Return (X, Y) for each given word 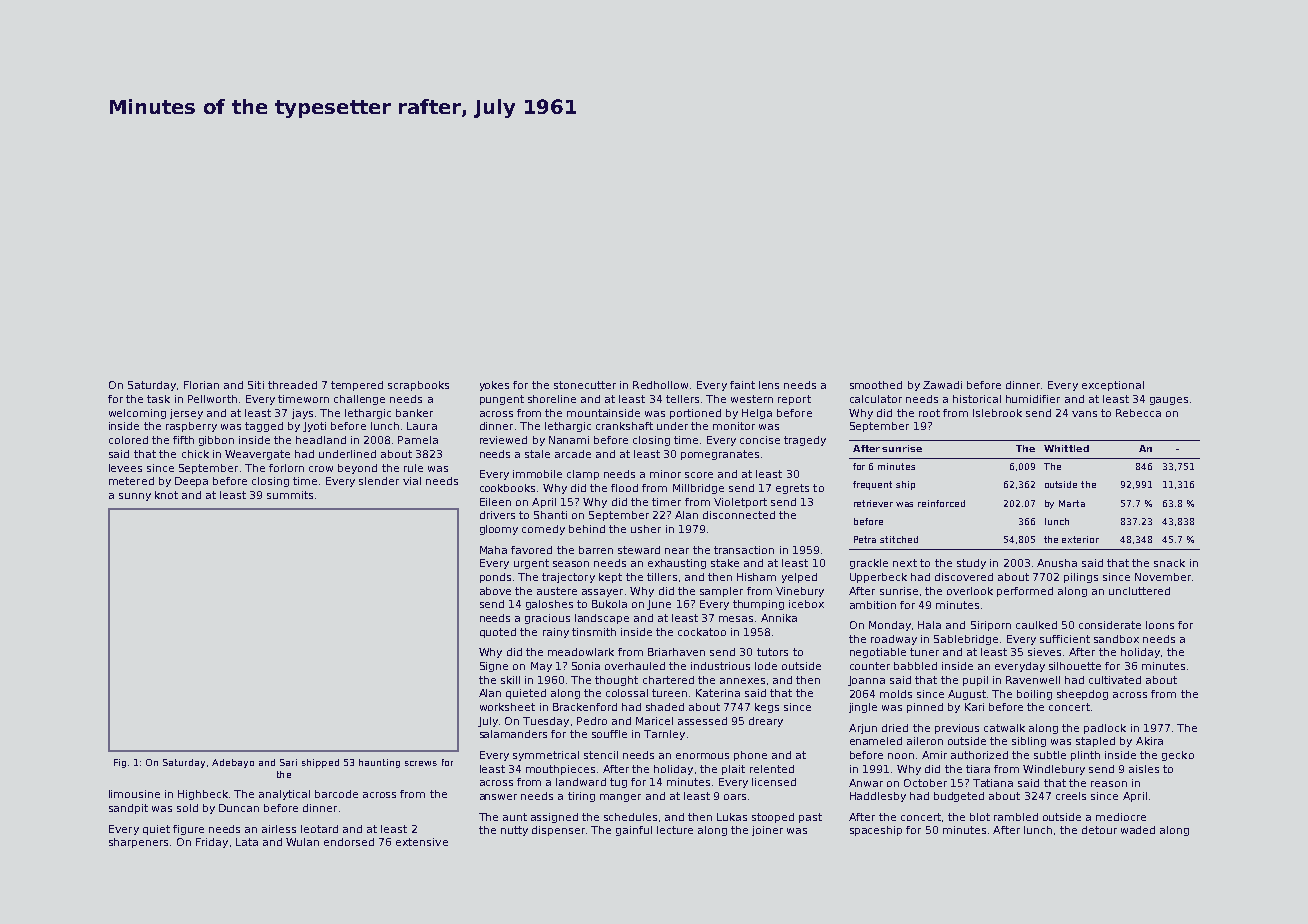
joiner (767, 831)
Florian (201, 385)
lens (769, 385)
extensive (422, 842)
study (971, 564)
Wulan (302, 842)
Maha (493, 550)
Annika (779, 618)
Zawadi (942, 385)
